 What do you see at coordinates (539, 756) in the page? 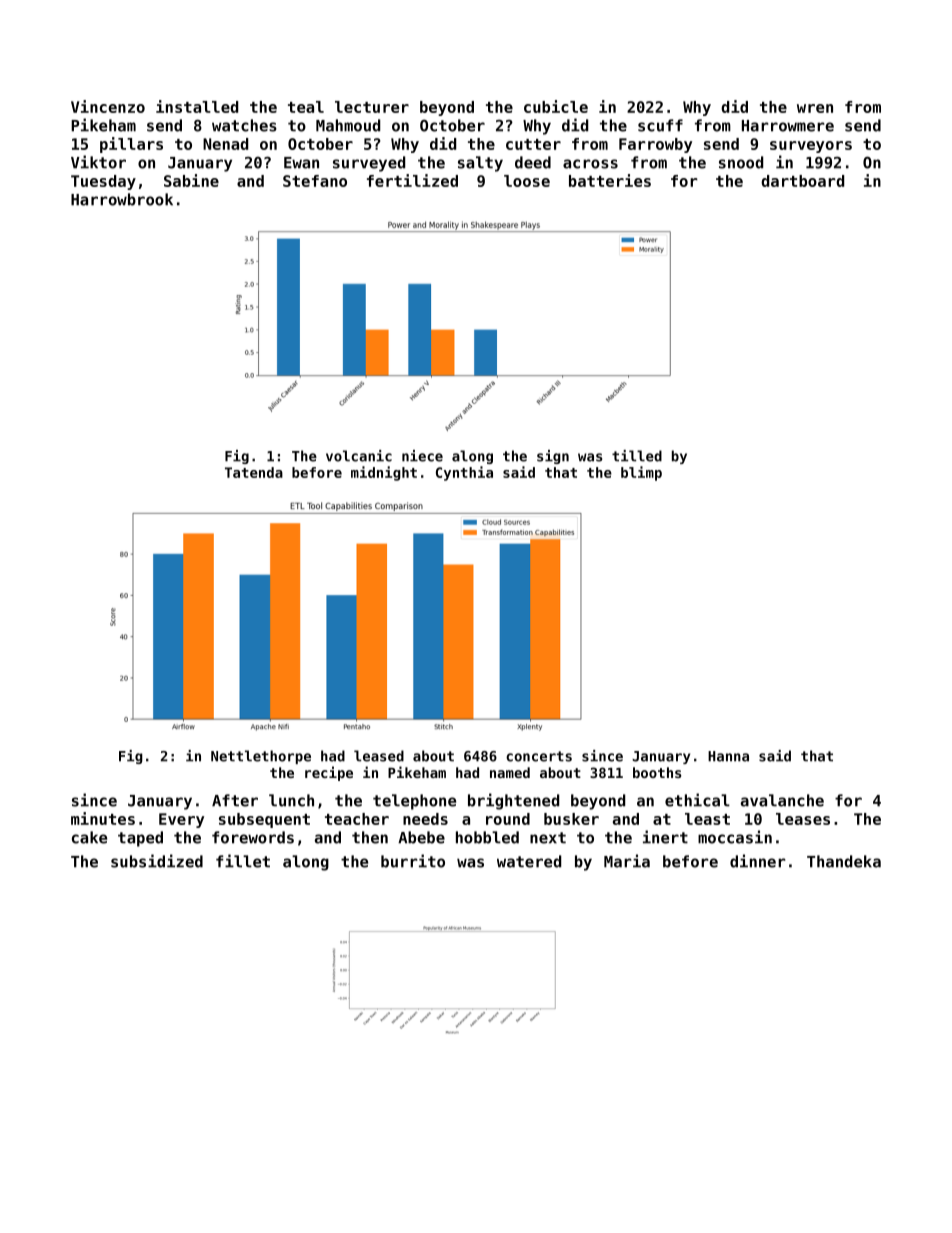
I see `concerts` at bounding box center [539, 756].
